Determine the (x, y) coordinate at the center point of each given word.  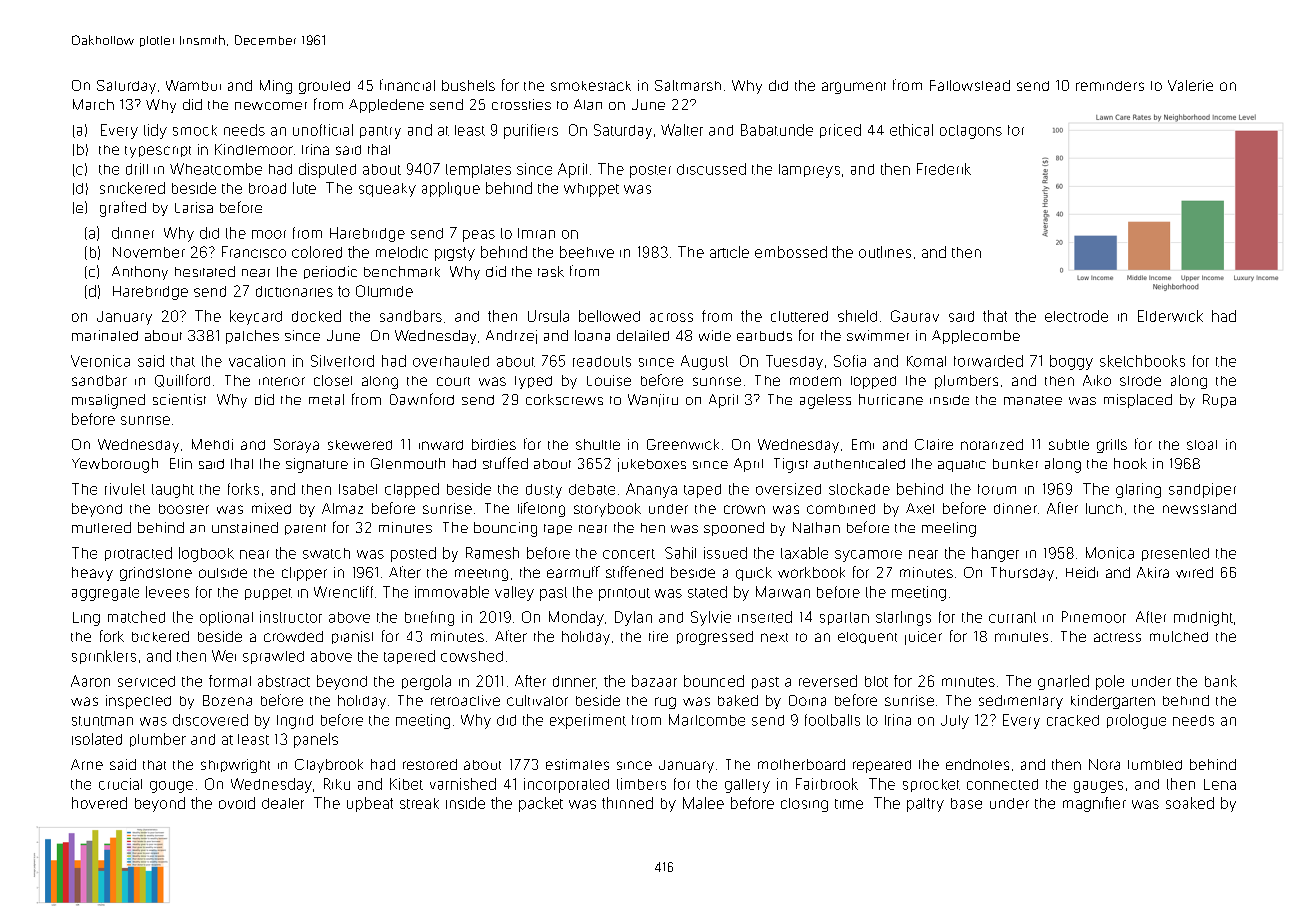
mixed (271, 508)
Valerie (1190, 85)
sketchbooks (1142, 361)
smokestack (591, 86)
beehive (587, 252)
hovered (99, 803)
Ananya (651, 490)
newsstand (1199, 508)
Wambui (193, 85)
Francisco (254, 252)
